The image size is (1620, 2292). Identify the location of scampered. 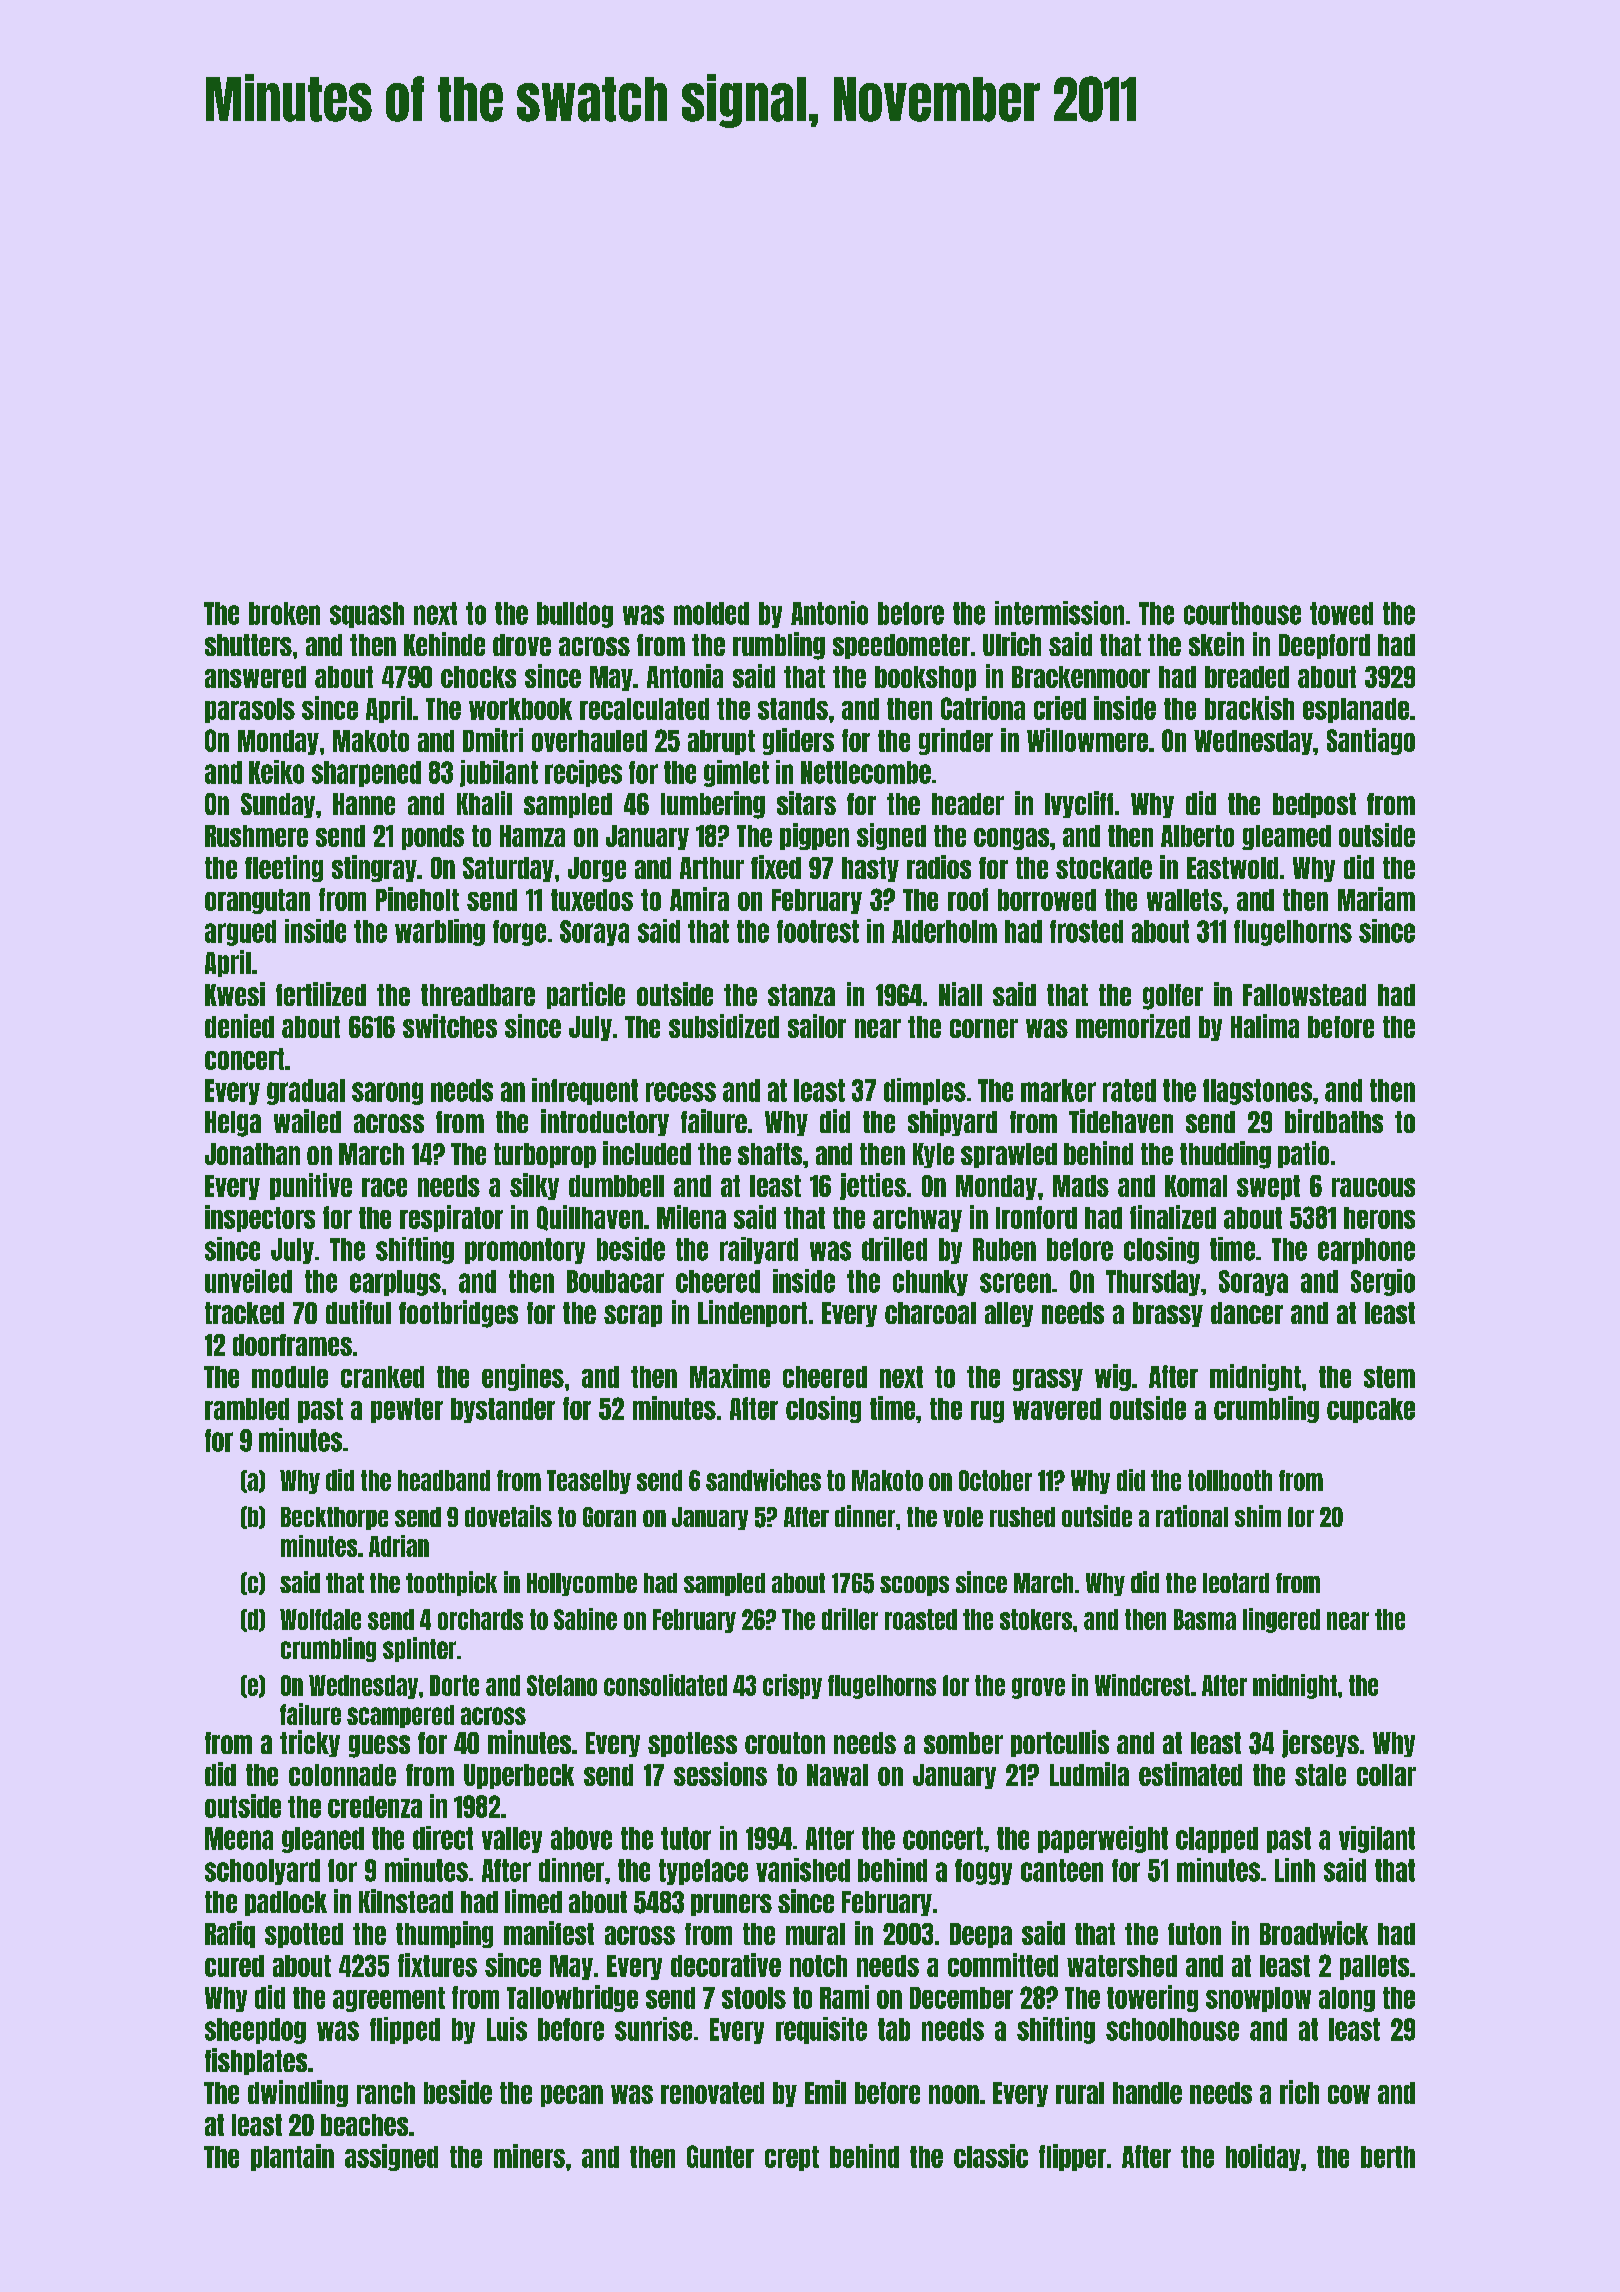
(400, 1716).
